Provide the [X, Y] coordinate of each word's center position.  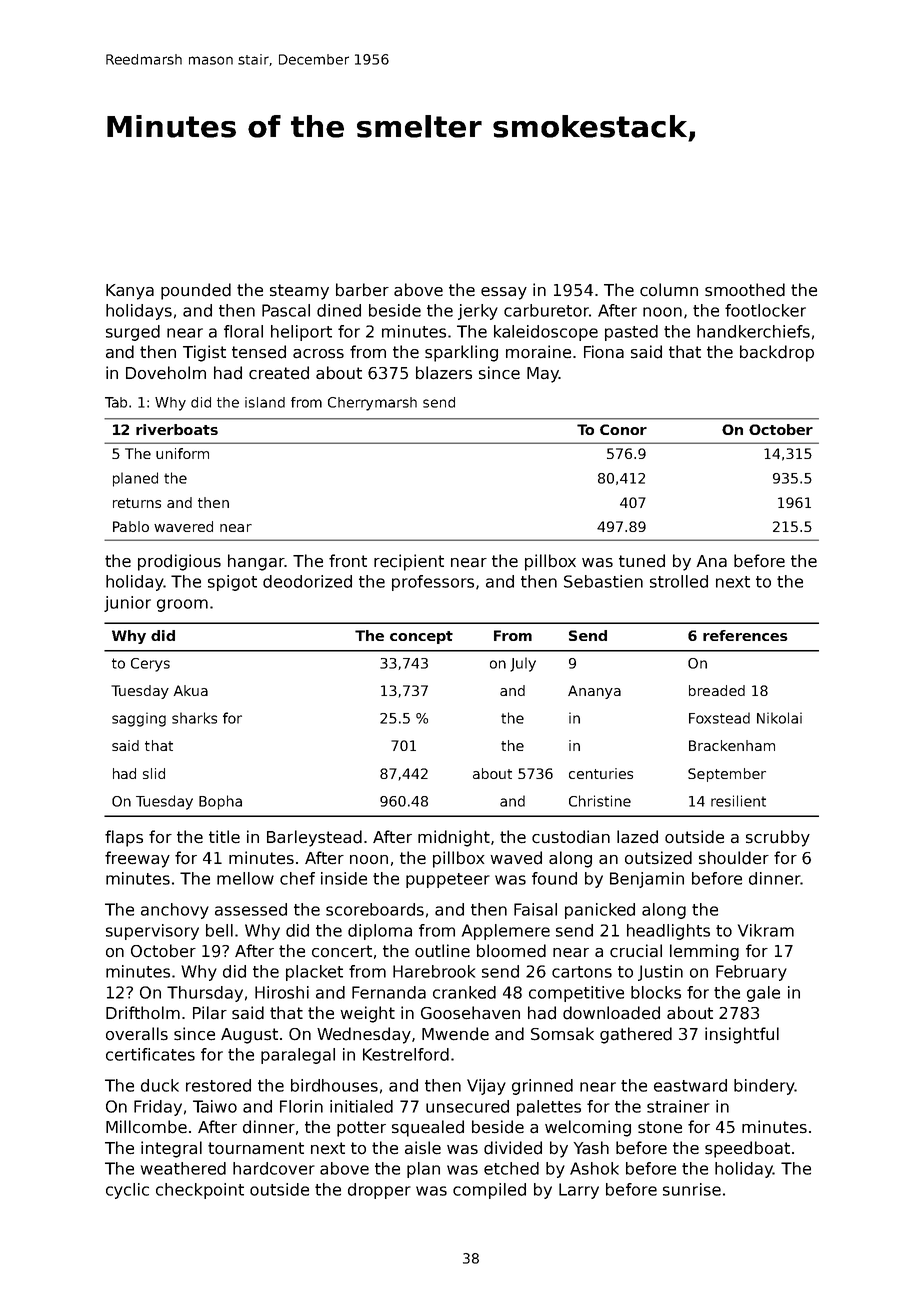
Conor [623, 429]
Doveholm [166, 373]
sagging [139, 719]
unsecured [467, 1106]
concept [421, 637]
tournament [256, 1148]
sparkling [461, 353]
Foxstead [719, 718]
